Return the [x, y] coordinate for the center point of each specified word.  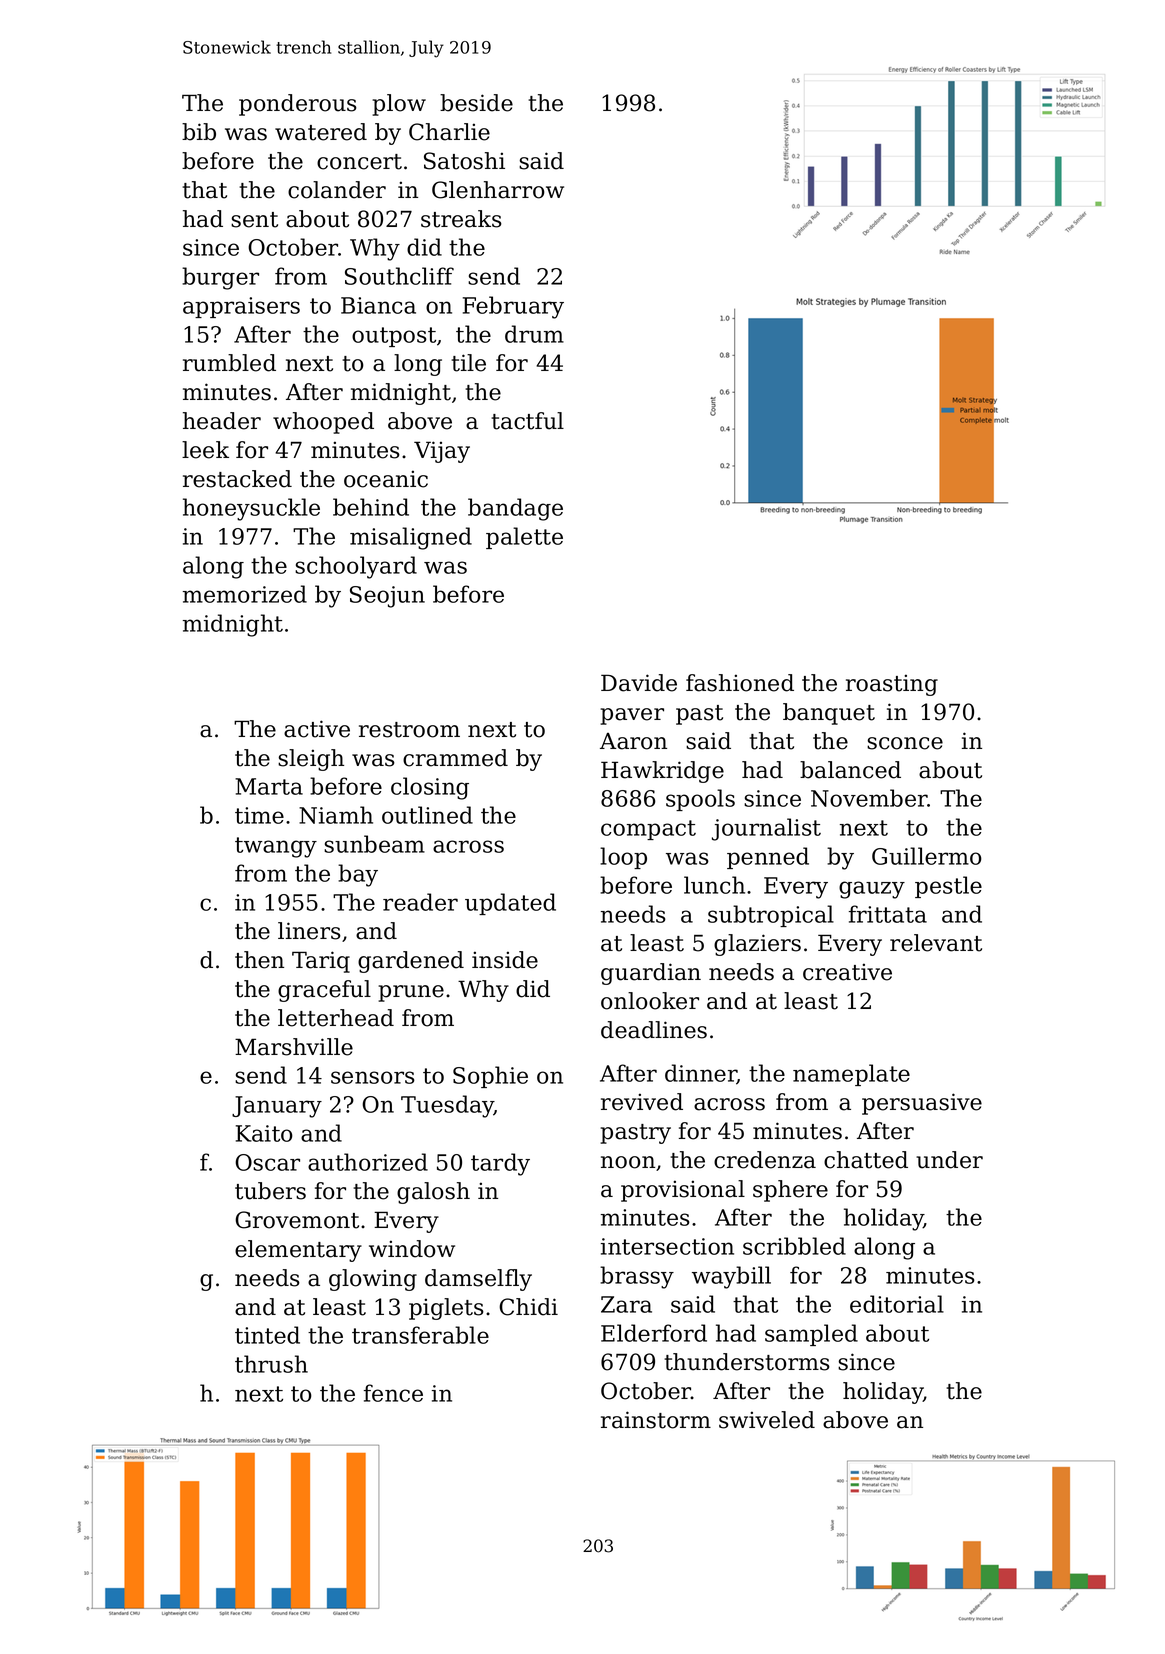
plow [399, 105]
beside [476, 103]
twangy [276, 847]
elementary [298, 1251]
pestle [948, 887]
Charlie [449, 132]
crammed [455, 758]
